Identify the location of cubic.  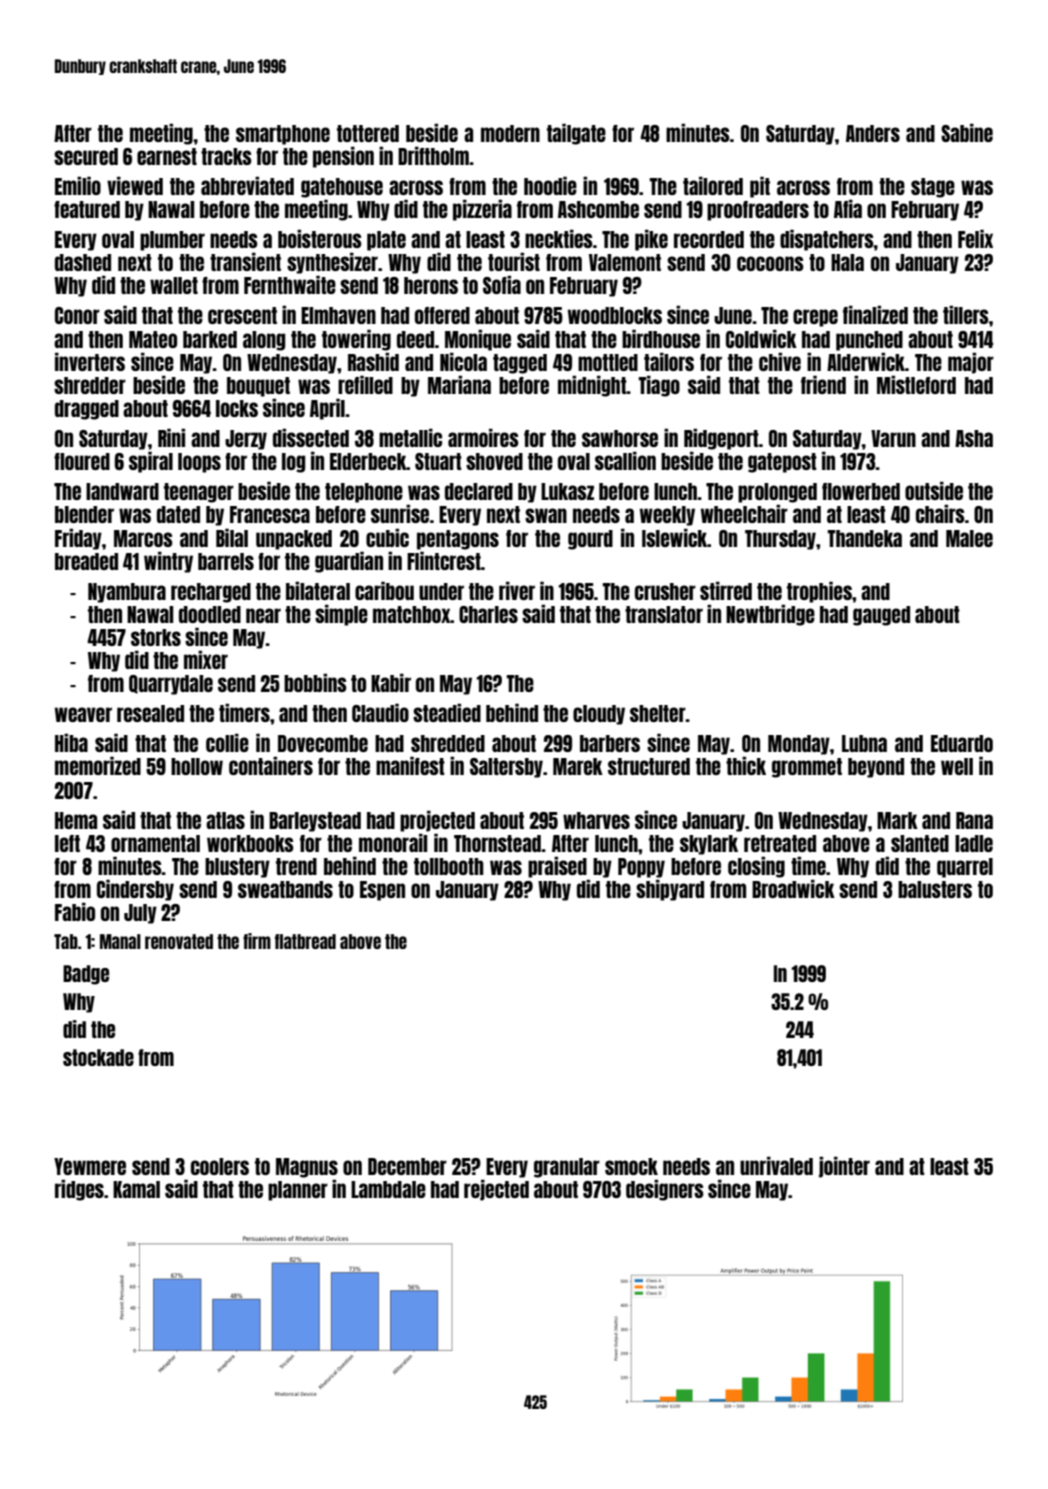
(387, 537).
